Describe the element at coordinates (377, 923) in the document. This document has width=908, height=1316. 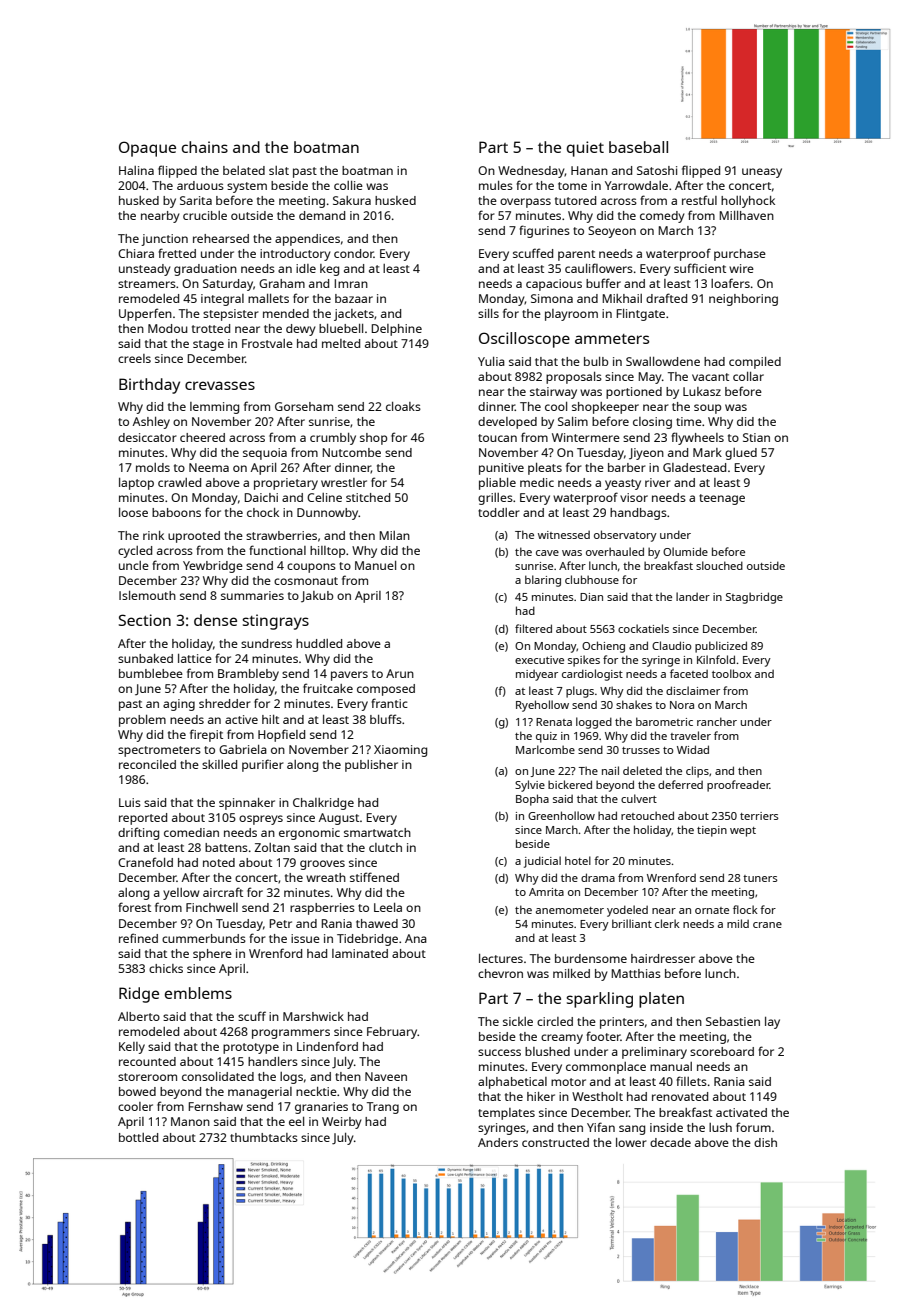
I see `thawed` at that location.
